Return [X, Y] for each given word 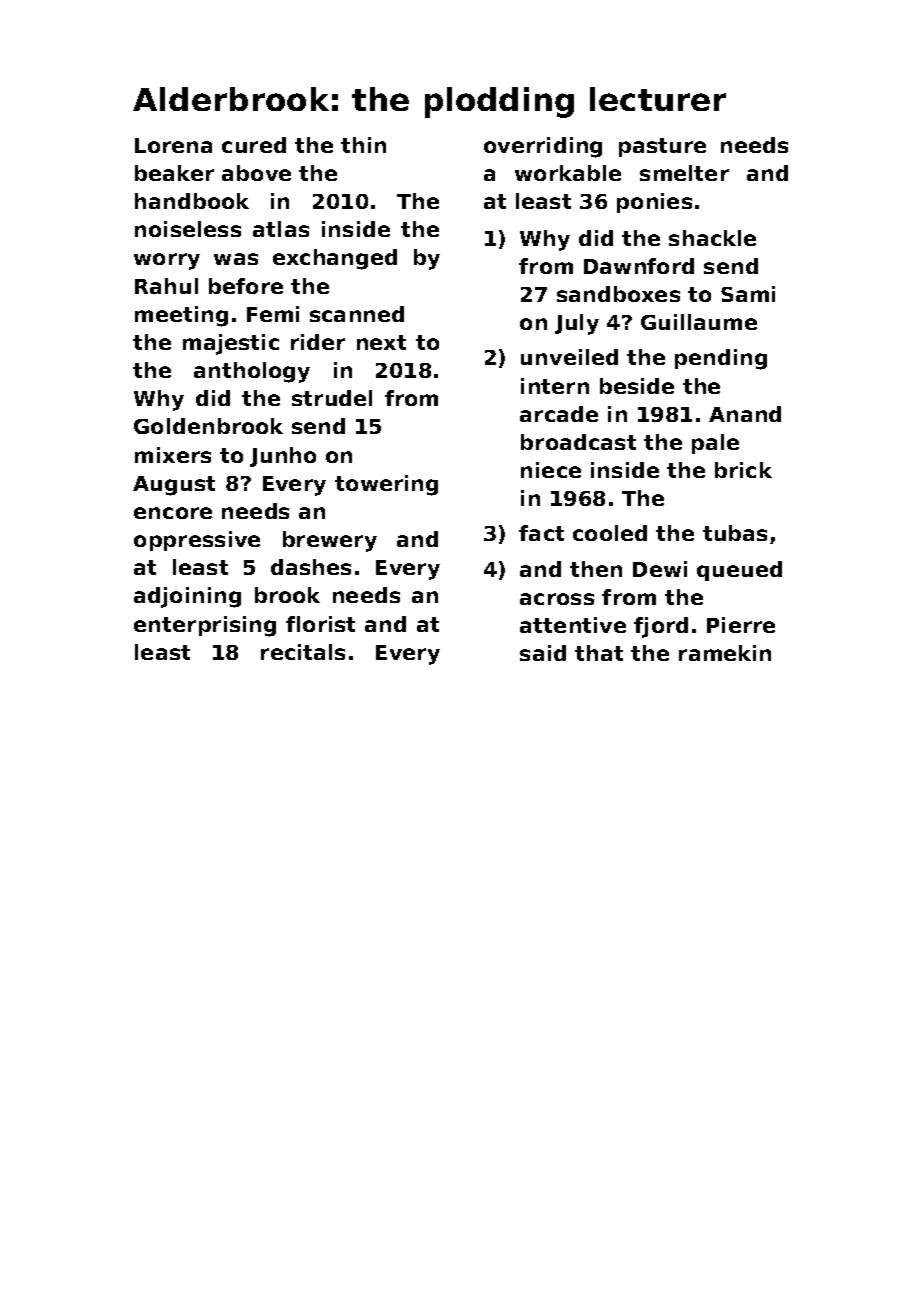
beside [637, 386]
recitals [303, 652]
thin [363, 145]
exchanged [335, 259]
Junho [283, 457]
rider [318, 342]
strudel [332, 398]
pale [715, 444]
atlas [281, 229]
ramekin [725, 653]
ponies [654, 203]
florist [320, 624]
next [381, 342]
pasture [662, 147]
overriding [543, 147]
